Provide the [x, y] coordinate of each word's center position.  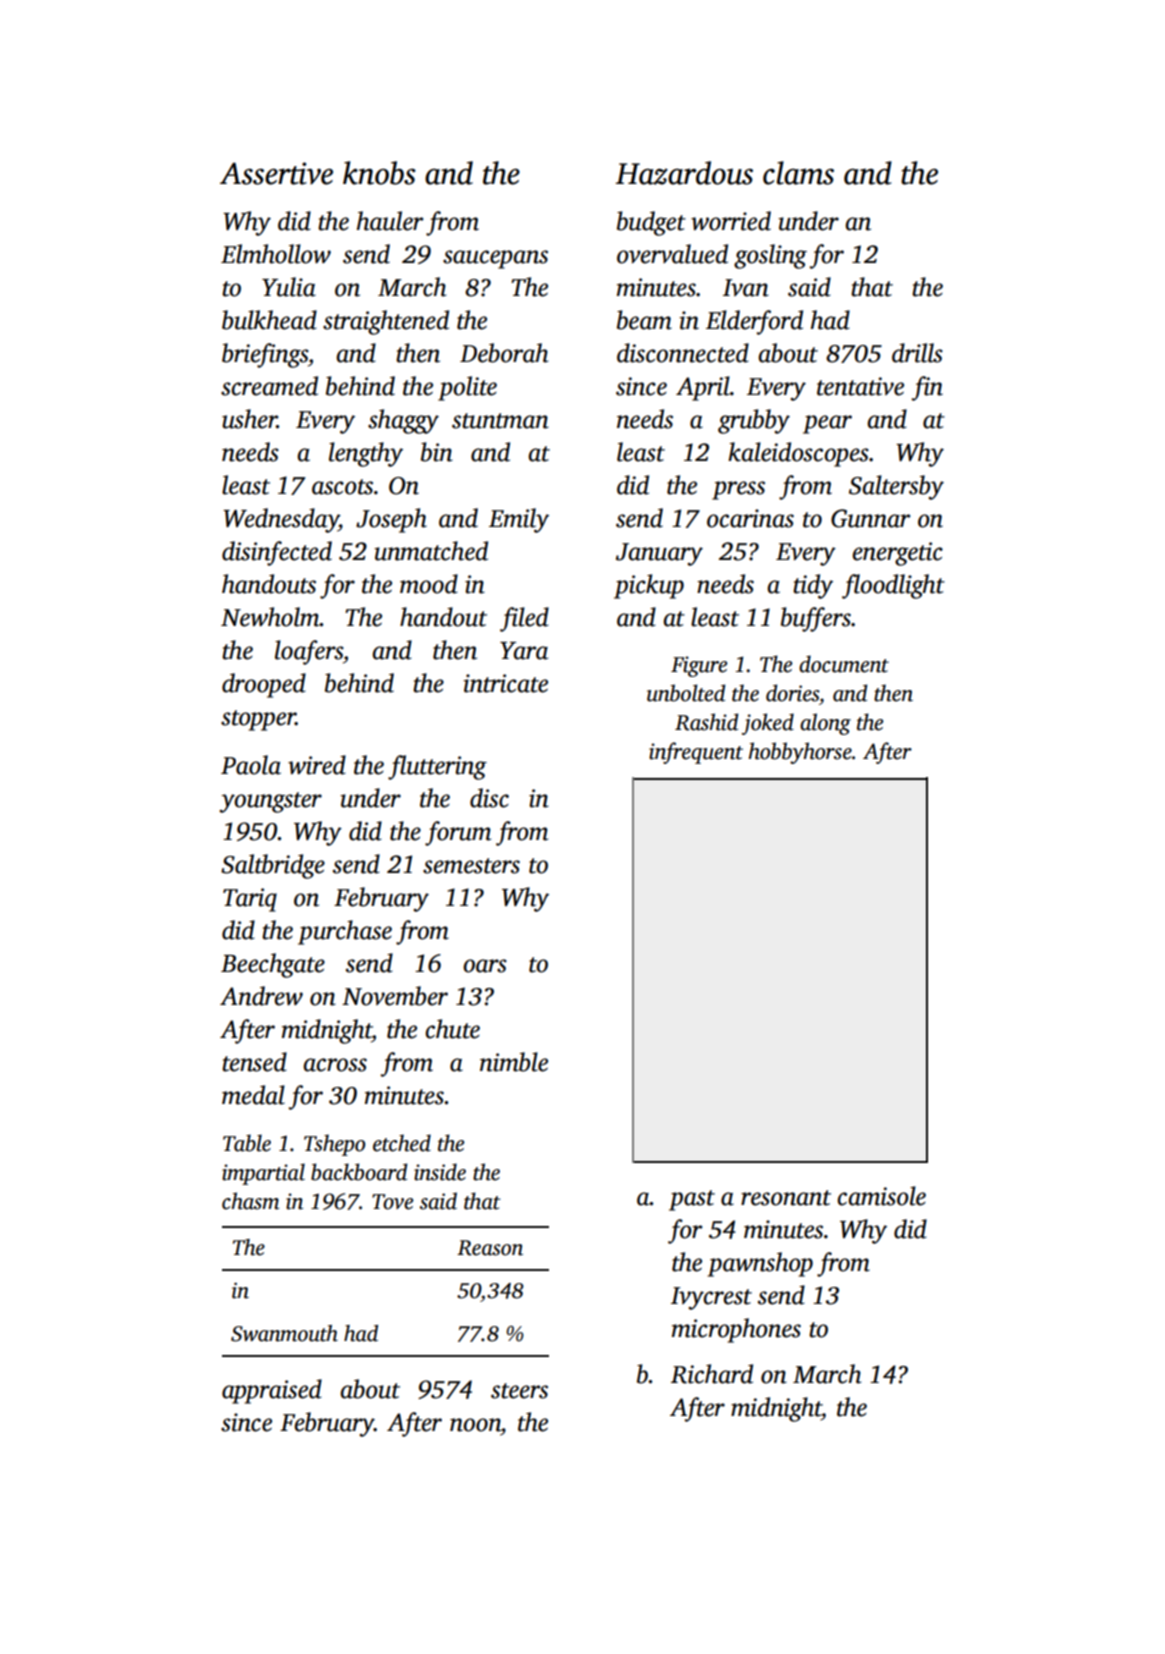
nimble [514, 1062]
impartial [263, 1174]
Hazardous [684, 173]
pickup [649, 586]
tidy [813, 586]
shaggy [403, 421]
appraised [272, 1391]
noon [475, 1425]
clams [798, 173]
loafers [309, 652]
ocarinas [750, 518]
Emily [519, 520]
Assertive [276, 173]
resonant [786, 1198]
